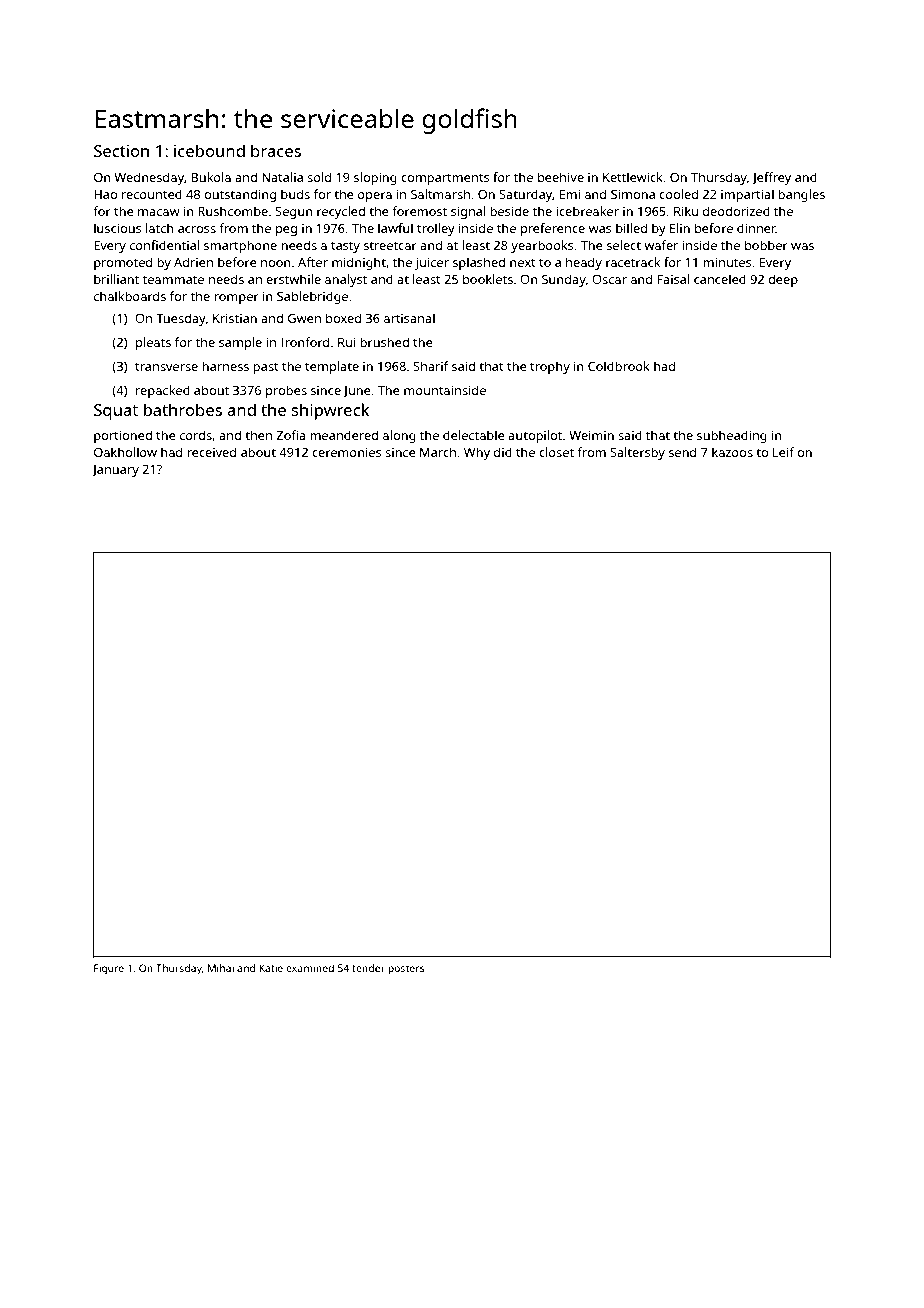  I want to click on January, so click(115, 471).
